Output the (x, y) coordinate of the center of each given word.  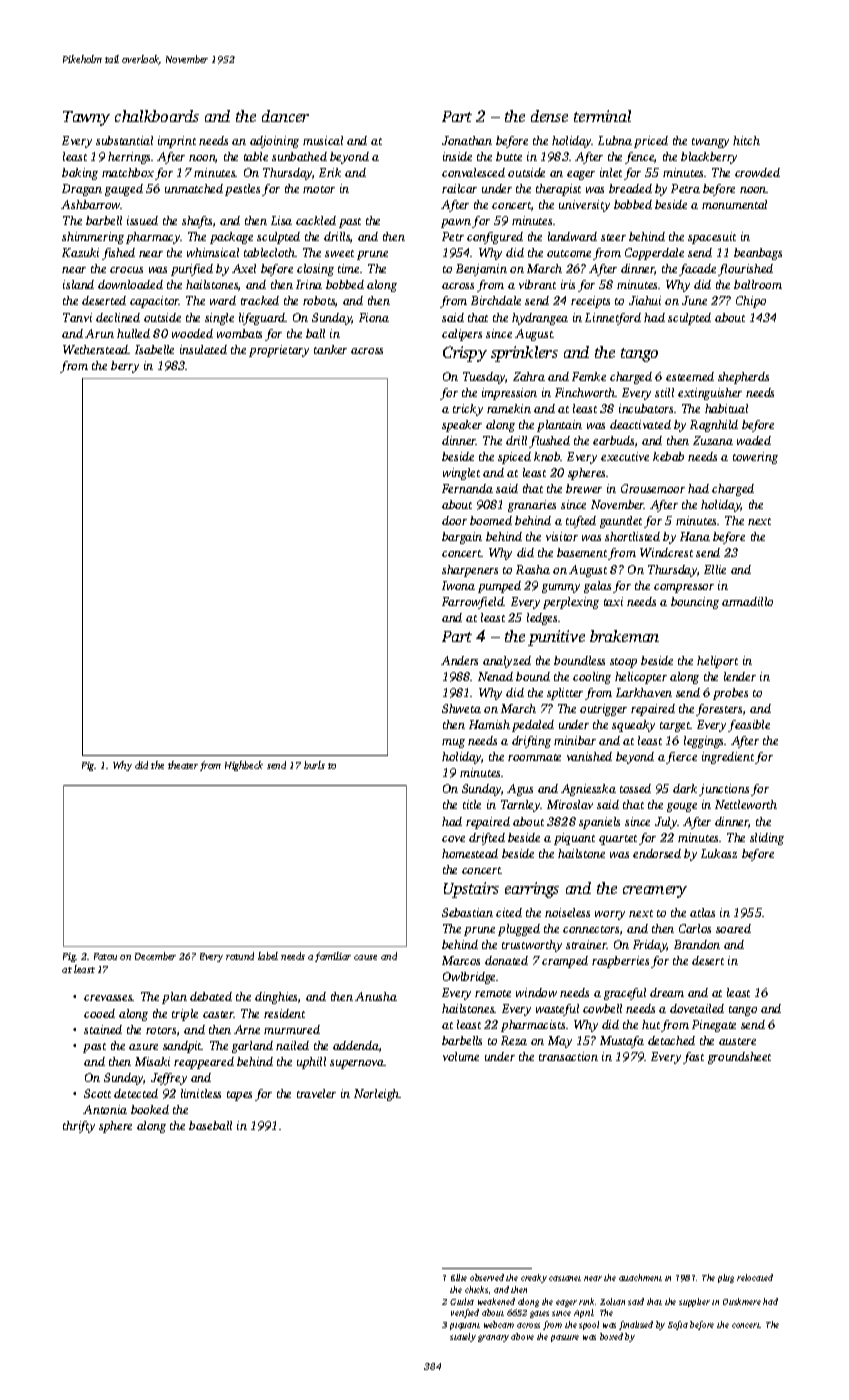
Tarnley (521, 806)
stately (463, 1337)
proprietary (279, 351)
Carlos (695, 928)
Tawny (86, 118)
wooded (192, 333)
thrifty (79, 1127)
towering (755, 458)
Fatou (105, 956)
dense (549, 116)
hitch (746, 140)
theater (183, 765)
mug (453, 743)
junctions (724, 790)
